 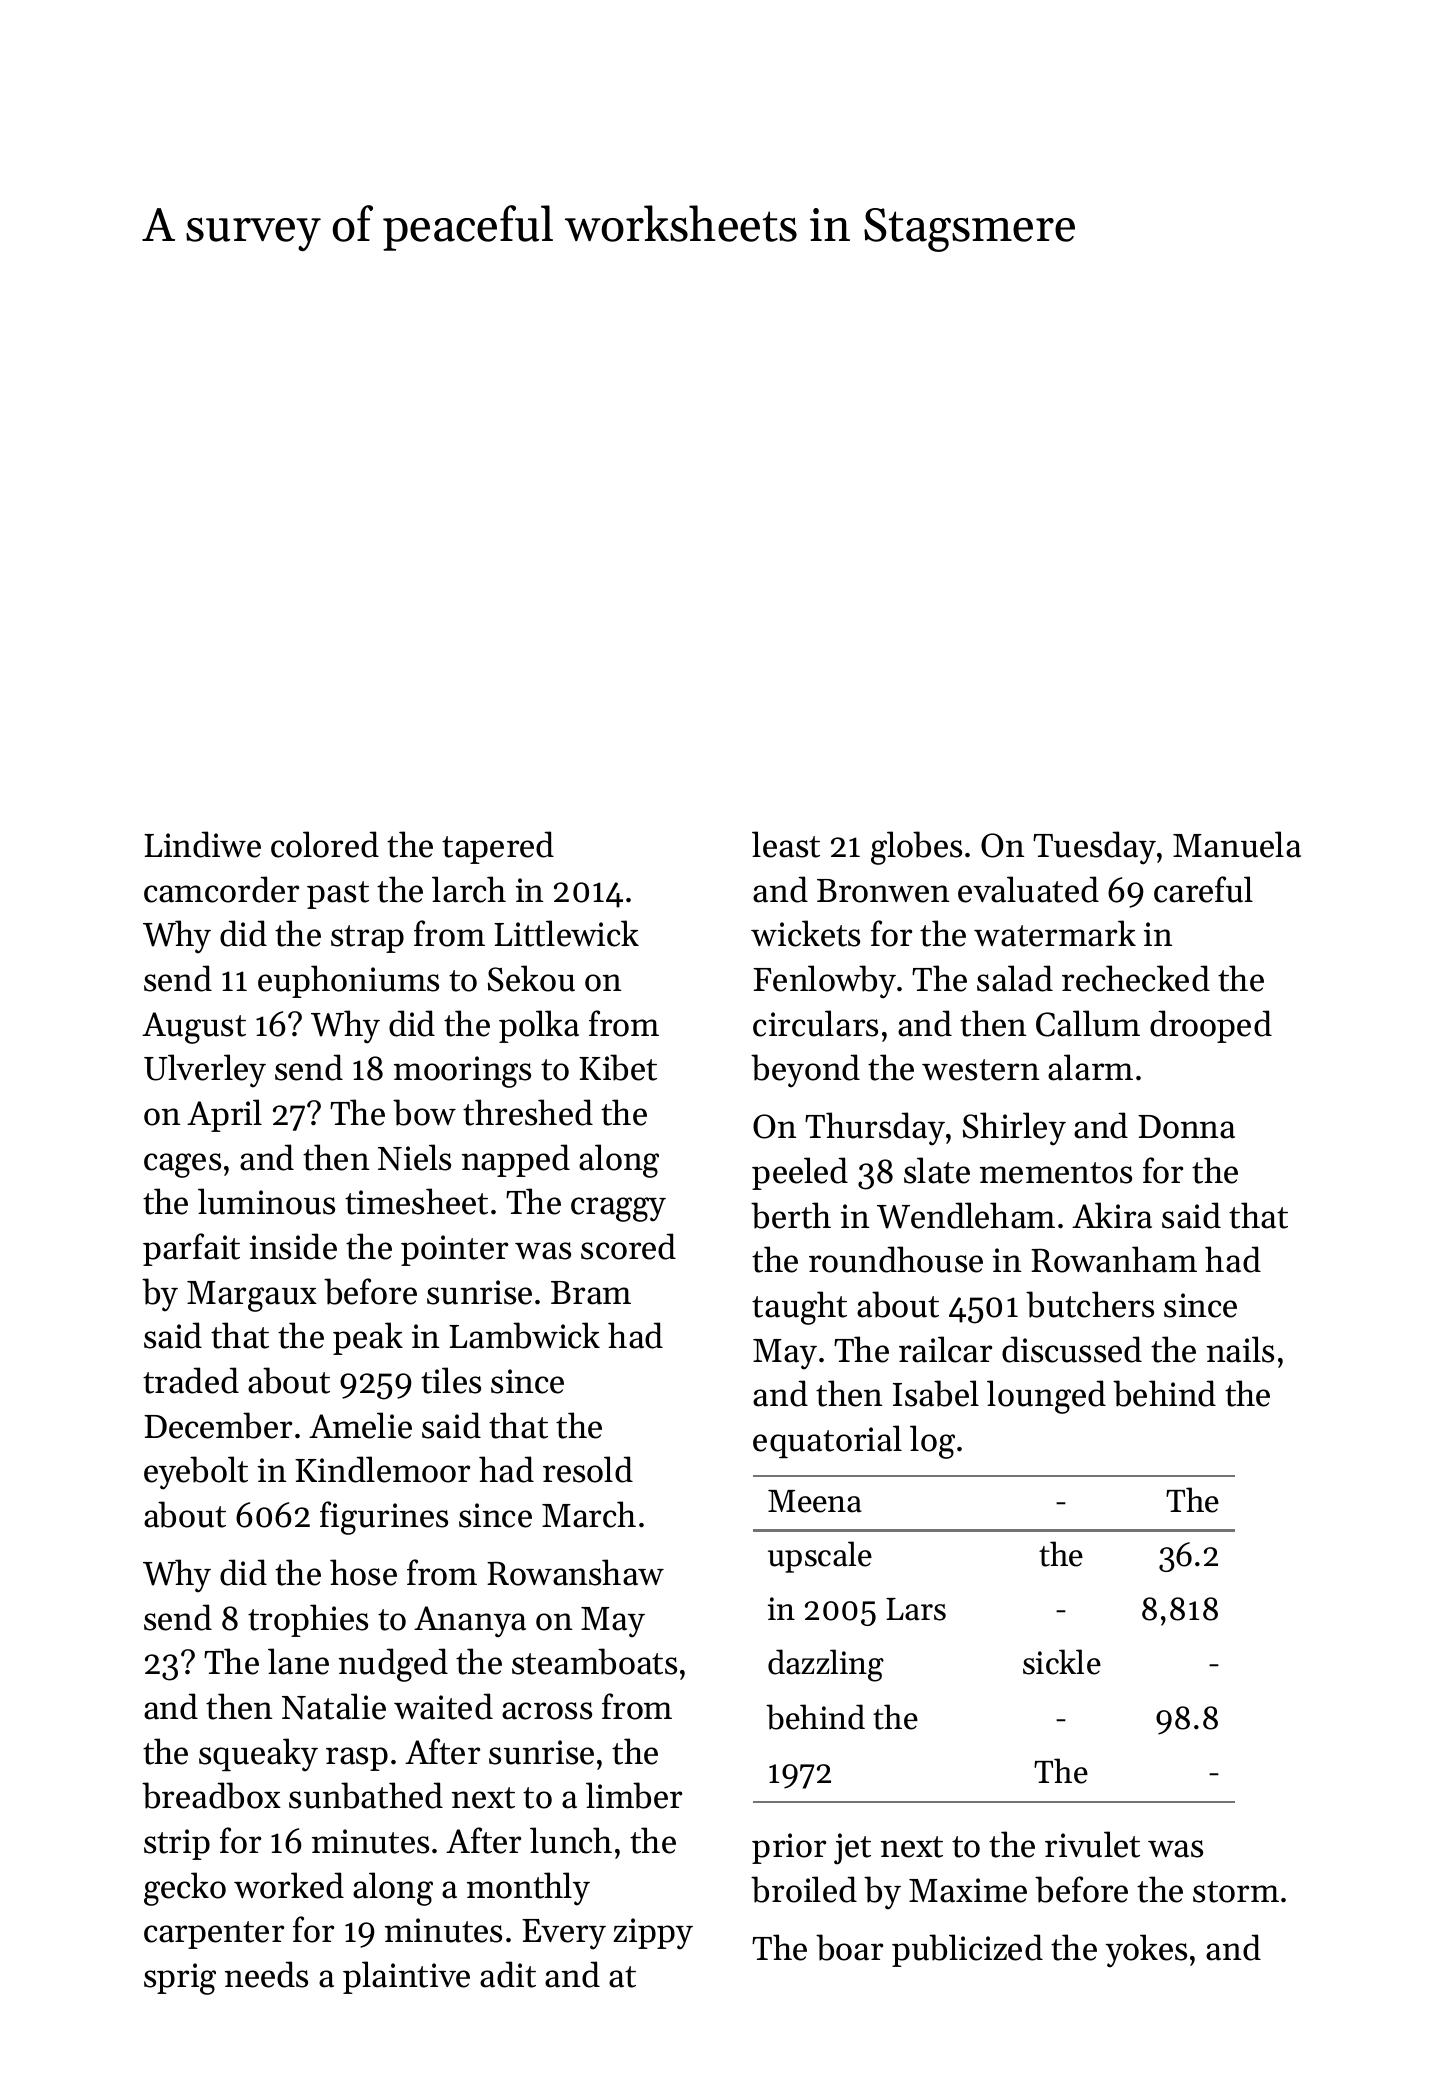 I want to click on Manuela, so click(x=1237, y=844).
